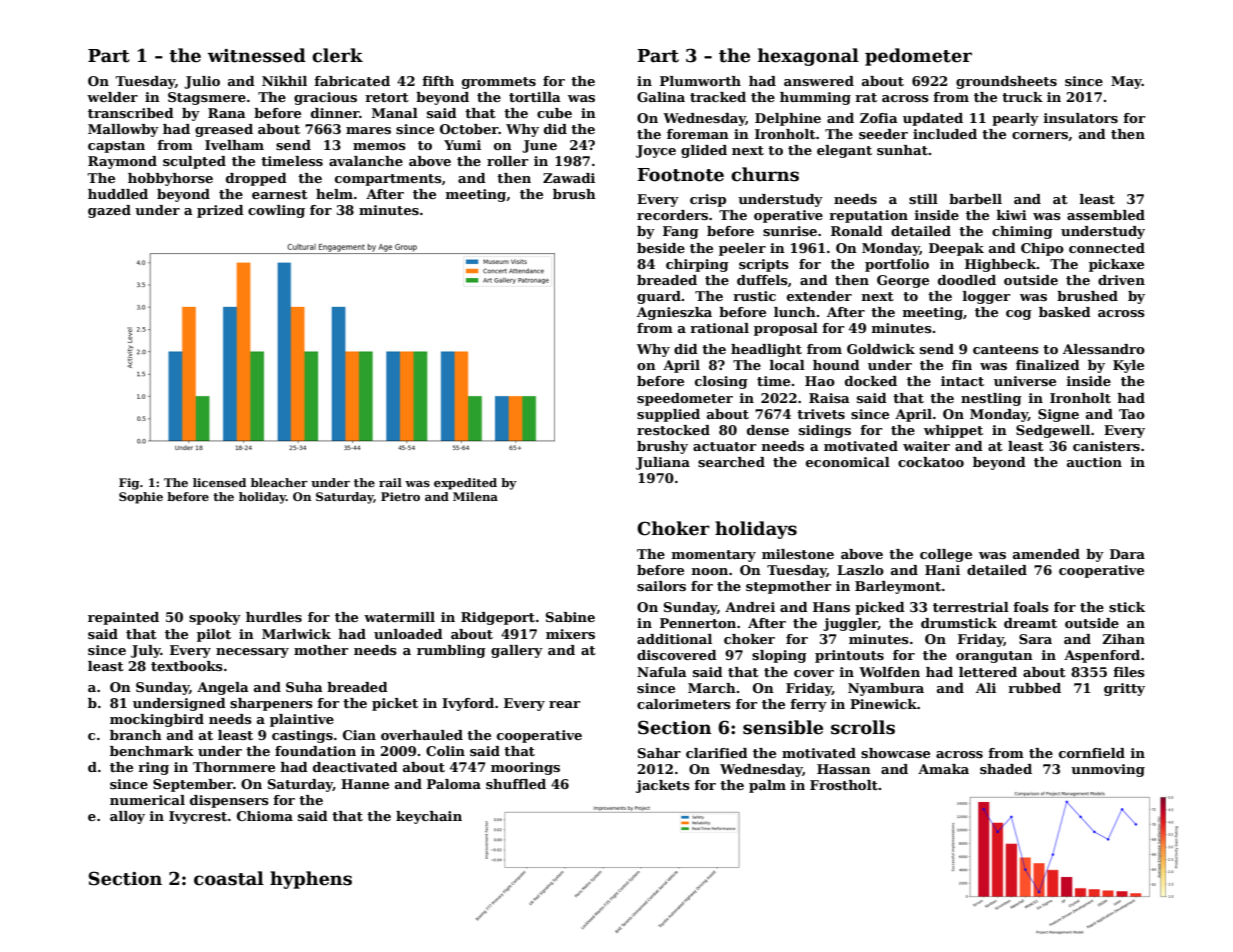 This screenshot has height=952, width=1233. I want to click on Marlwick, so click(296, 634).
